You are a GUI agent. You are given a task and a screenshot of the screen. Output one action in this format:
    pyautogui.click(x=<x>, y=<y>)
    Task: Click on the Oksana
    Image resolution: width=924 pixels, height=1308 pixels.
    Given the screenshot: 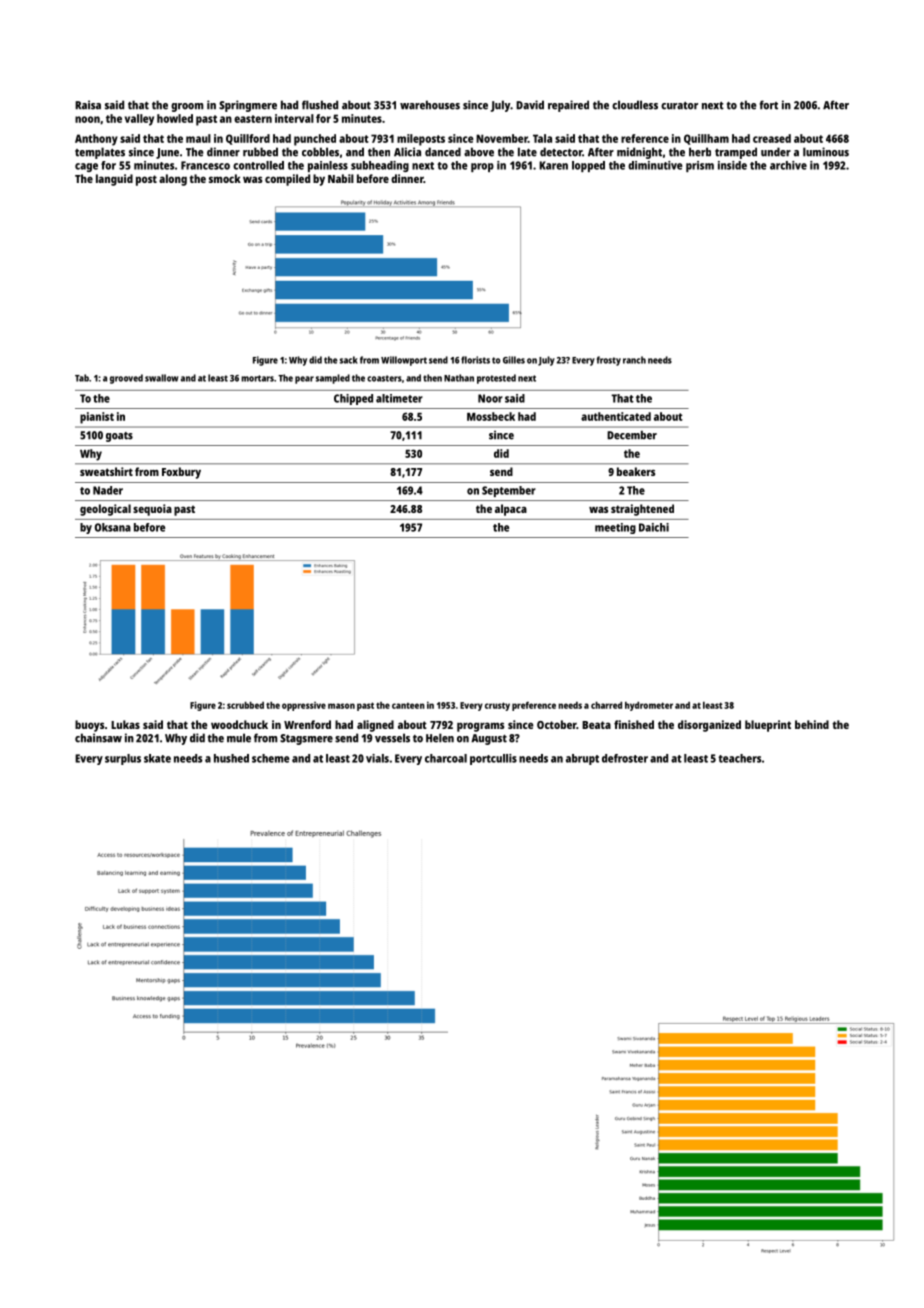 What is the action you would take?
    pyautogui.click(x=113, y=527)
